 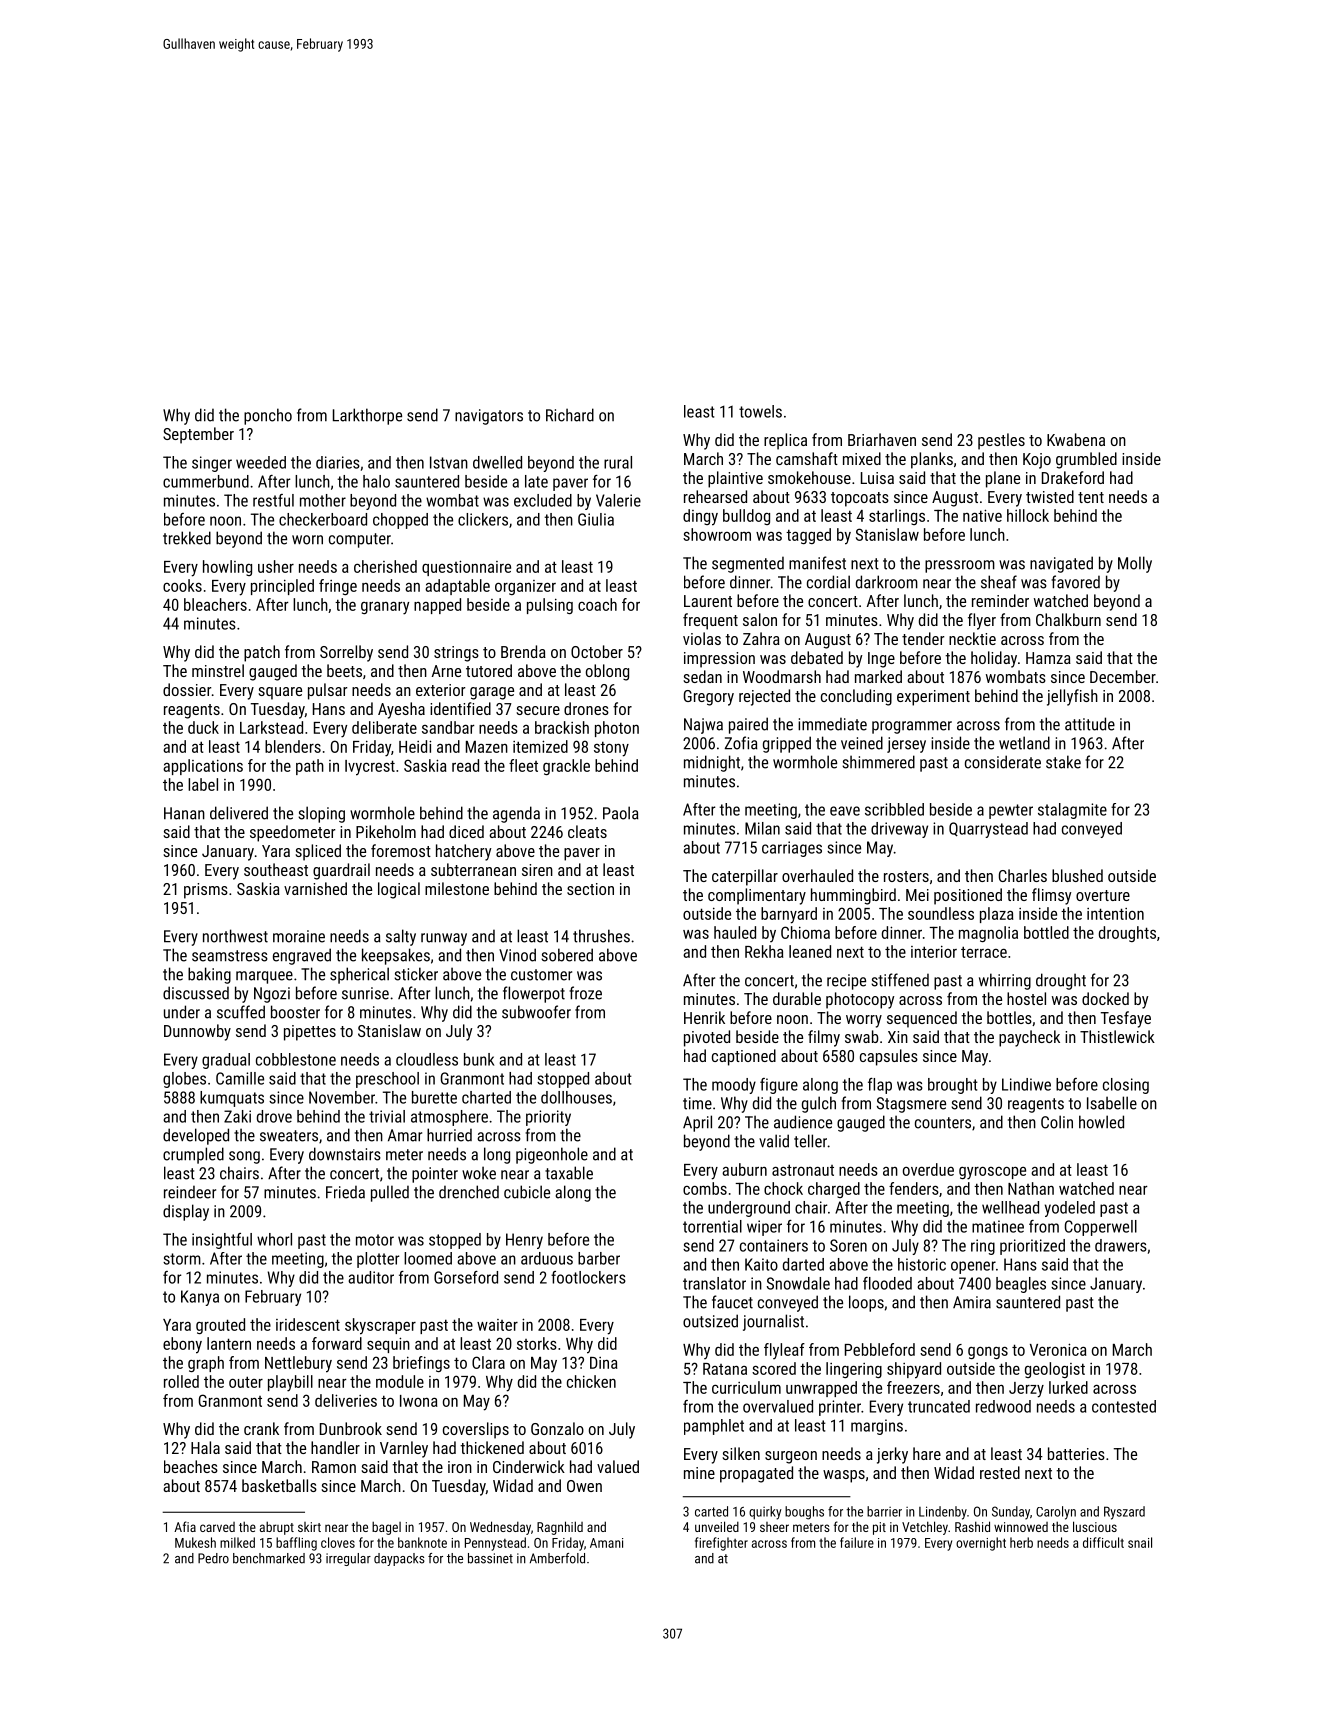 I want to click on Ramon, so click(x=334, y=1467).
